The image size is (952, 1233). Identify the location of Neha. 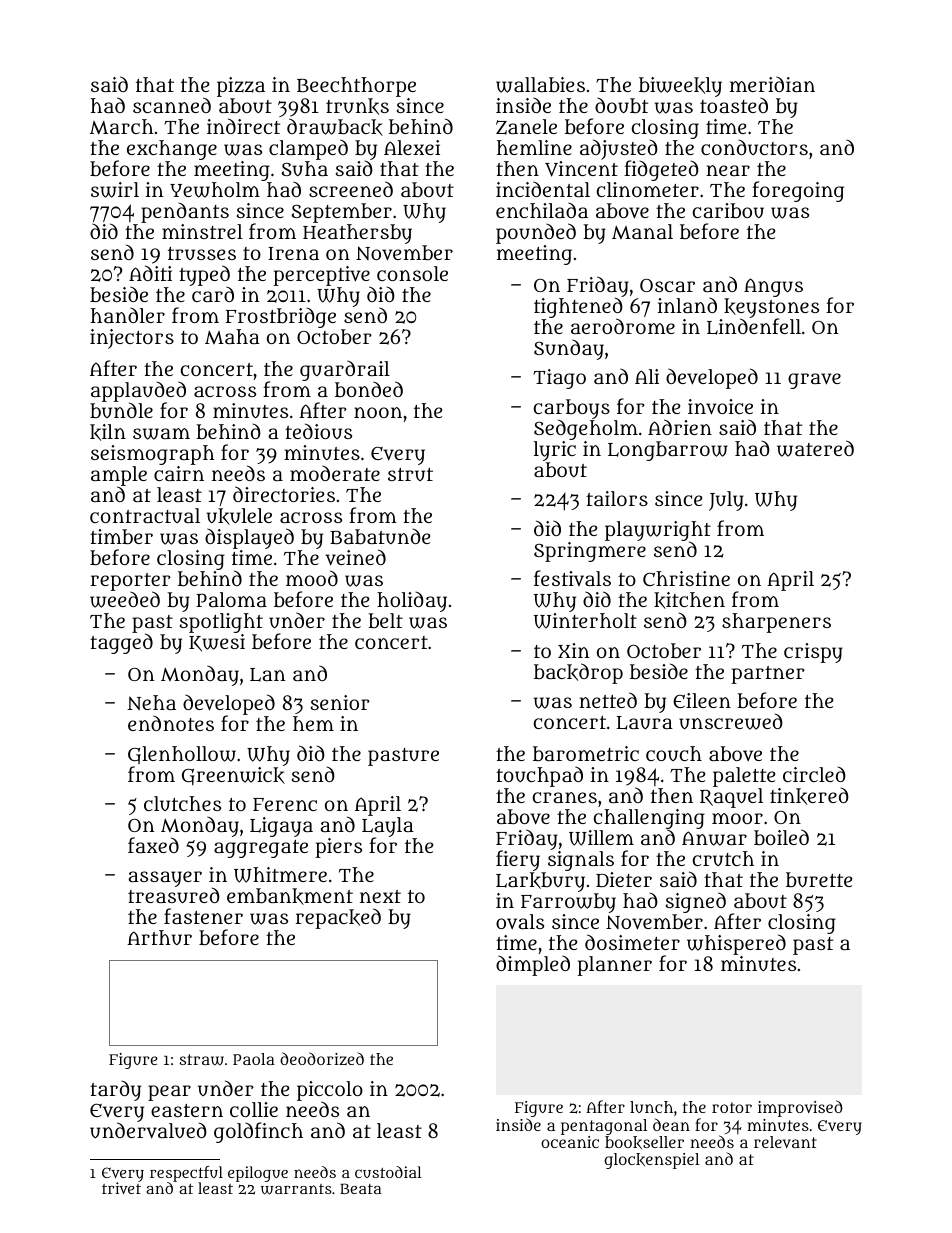
(151, 702).
